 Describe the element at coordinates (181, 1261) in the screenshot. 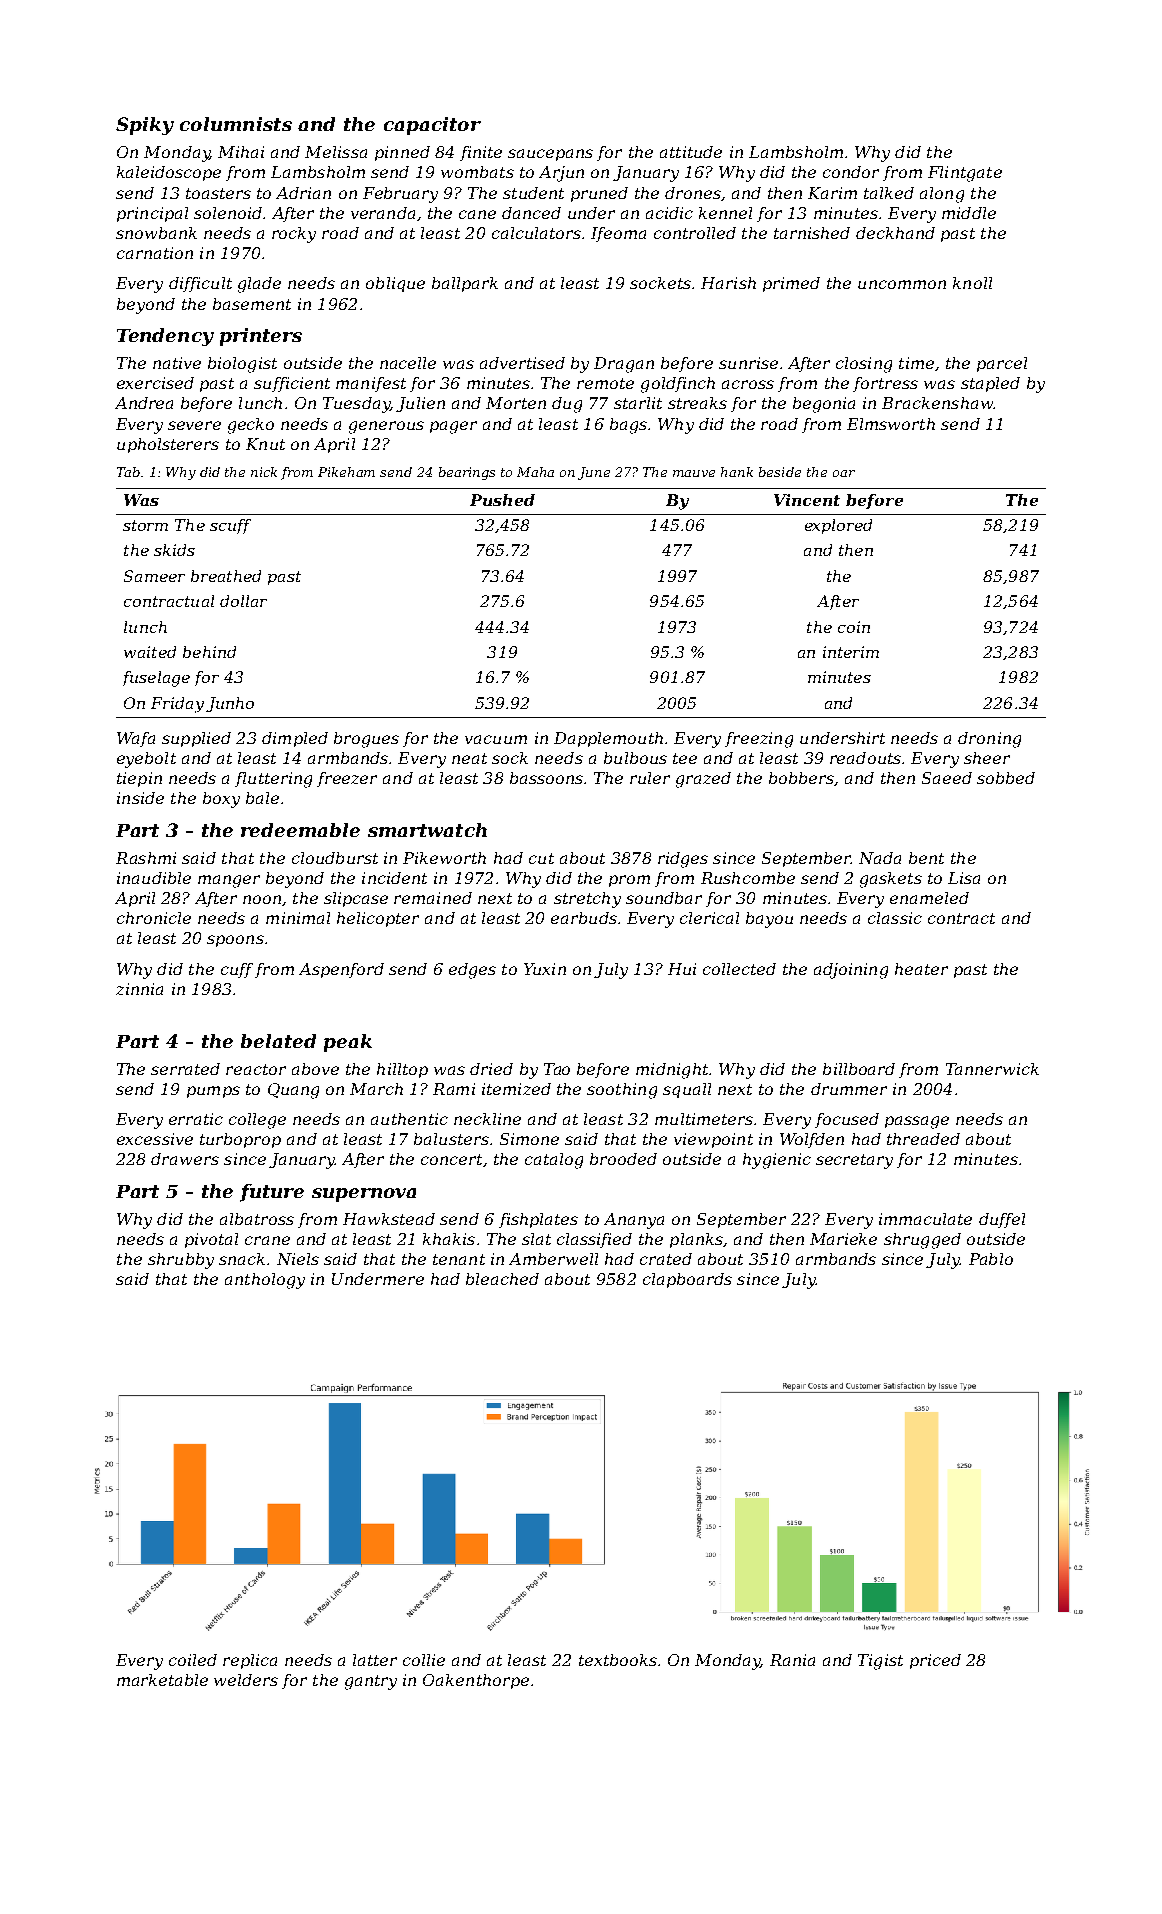

I see `shrubby` at that location.
